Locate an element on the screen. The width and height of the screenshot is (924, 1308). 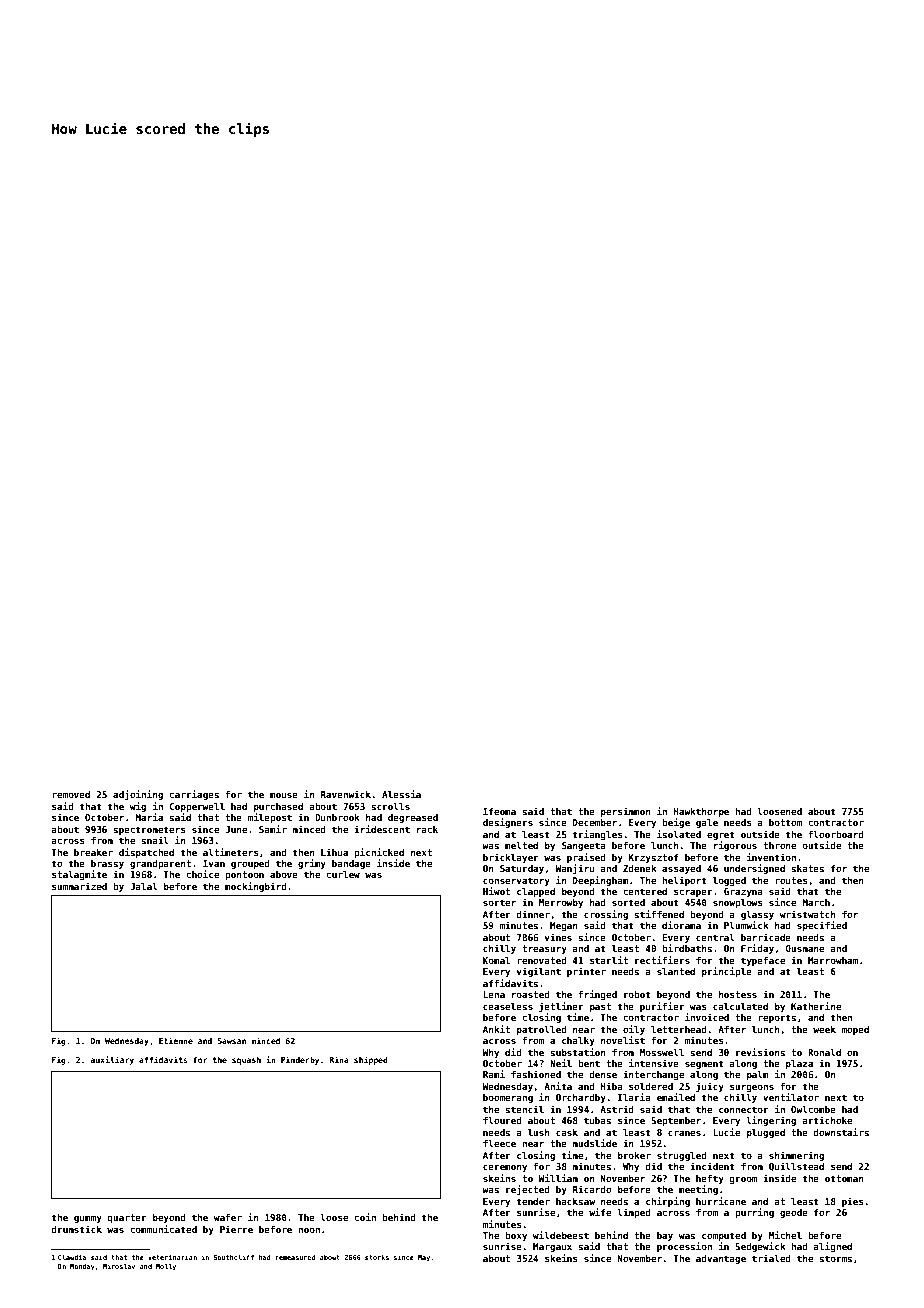
skates is located at coordinates (807, 868).
